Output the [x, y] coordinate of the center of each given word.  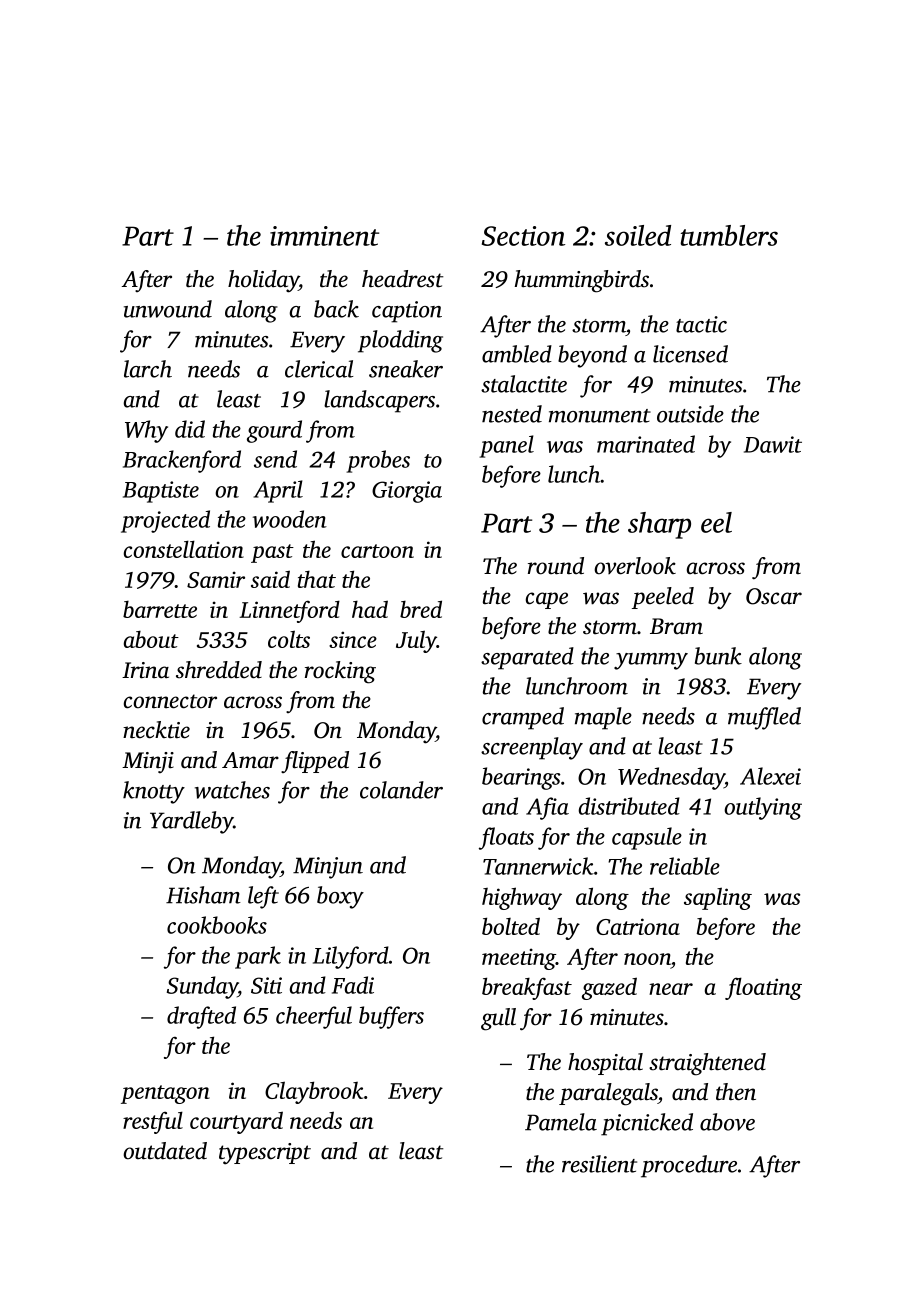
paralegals [608, 1094]
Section [523, 236]
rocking [340, 672]
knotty [154, 792]
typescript [265, 1154]
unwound [168, 309]
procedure [689, 1166]
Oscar [774, 596]
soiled [638, 235]
